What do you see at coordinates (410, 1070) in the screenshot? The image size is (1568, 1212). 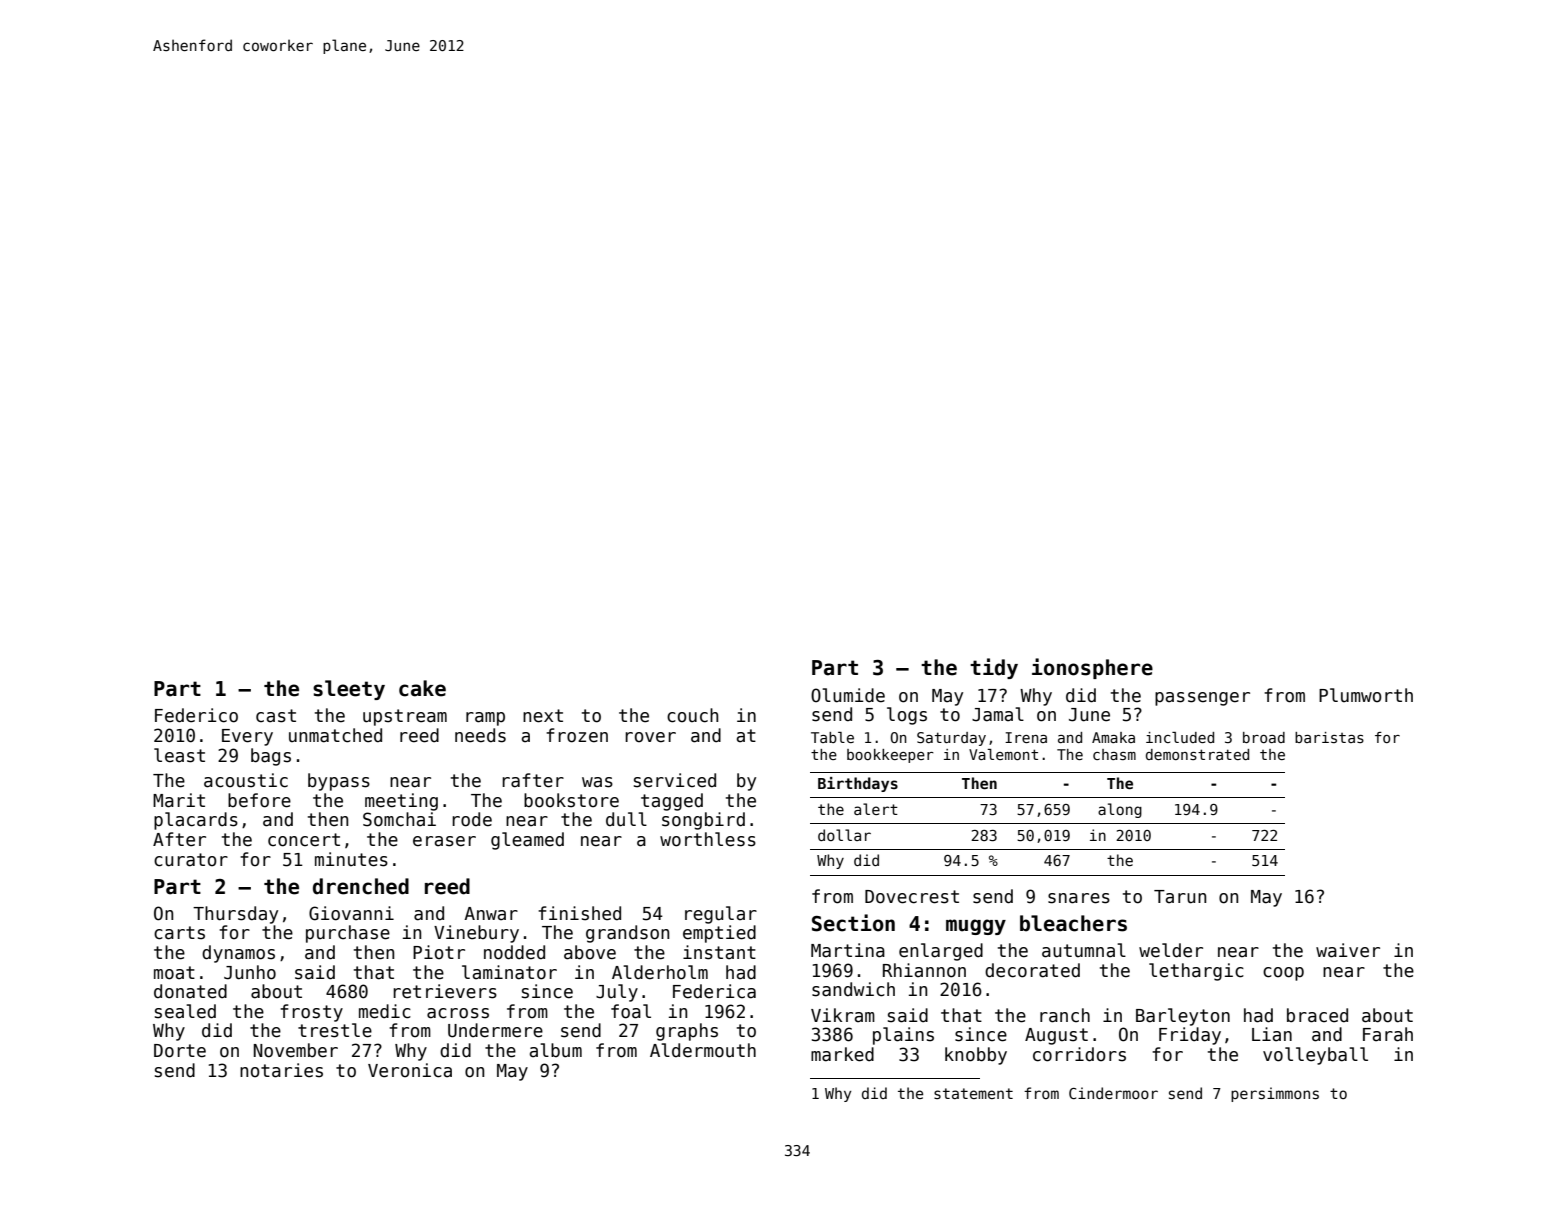 I see `Veronica` at bounding box center [410, 1070].
